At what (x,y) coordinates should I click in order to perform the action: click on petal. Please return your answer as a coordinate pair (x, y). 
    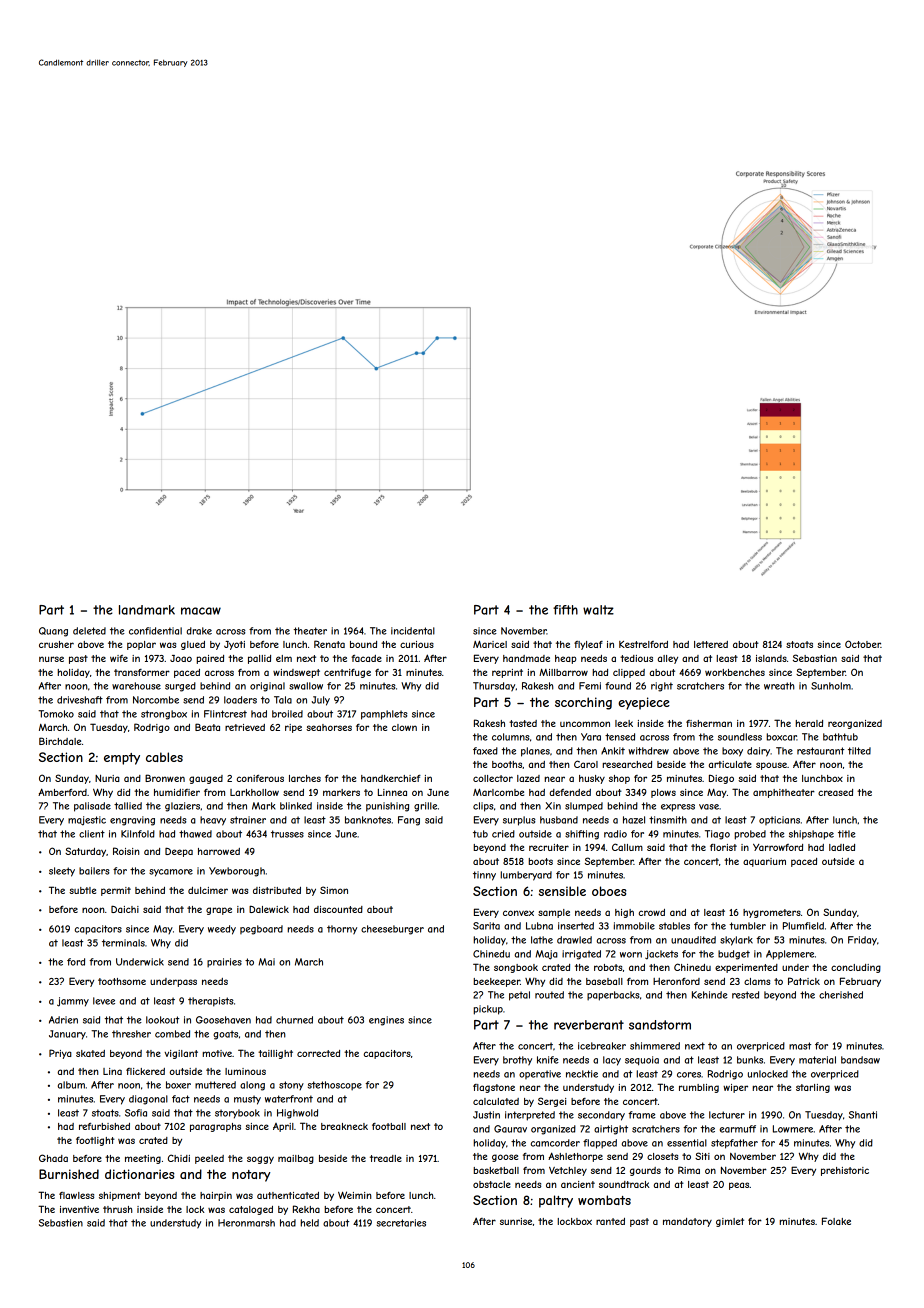
    Looking at the image, I should click on (519, 996).
